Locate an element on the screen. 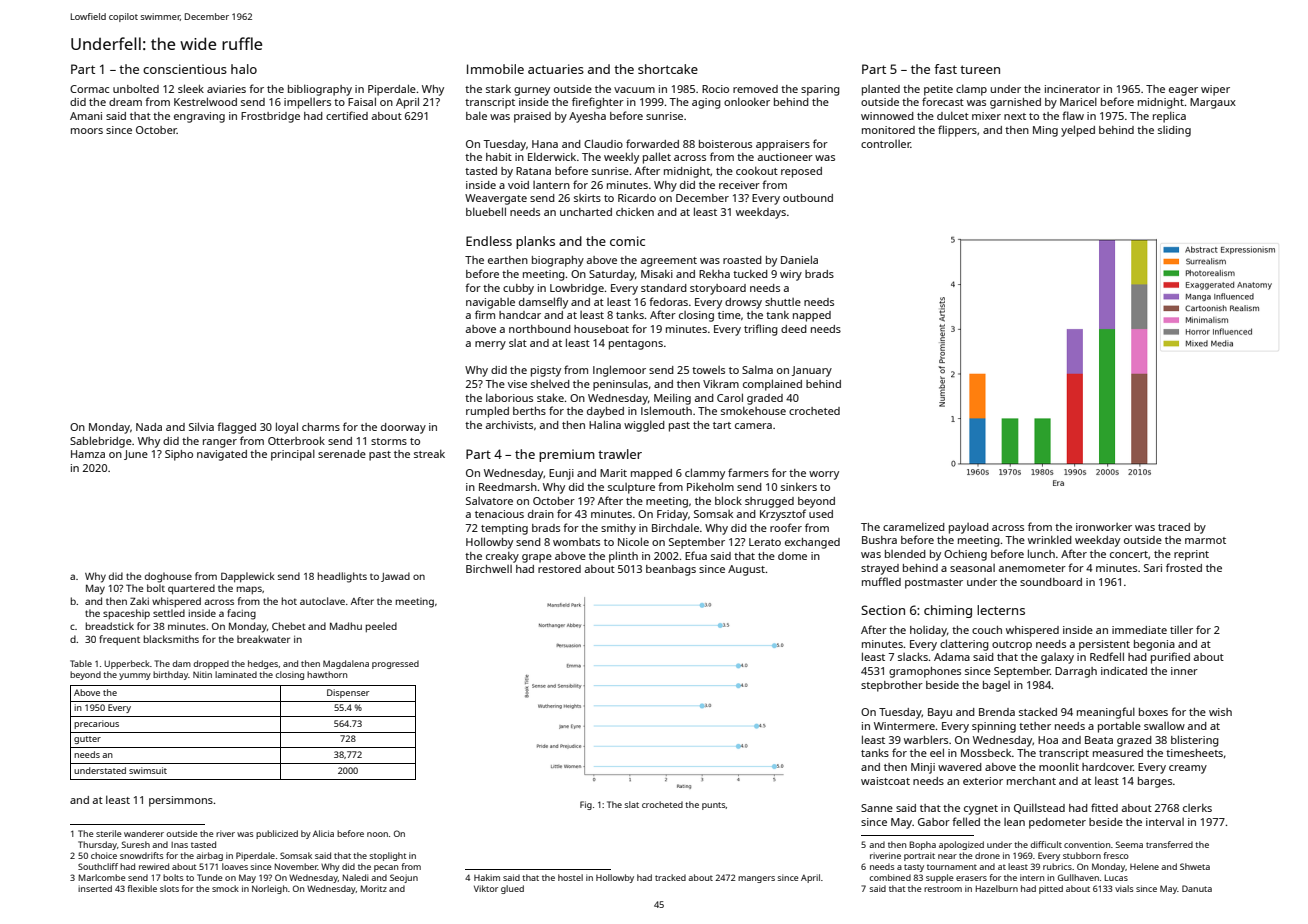  farmers is located at coordinates (748, 472).
